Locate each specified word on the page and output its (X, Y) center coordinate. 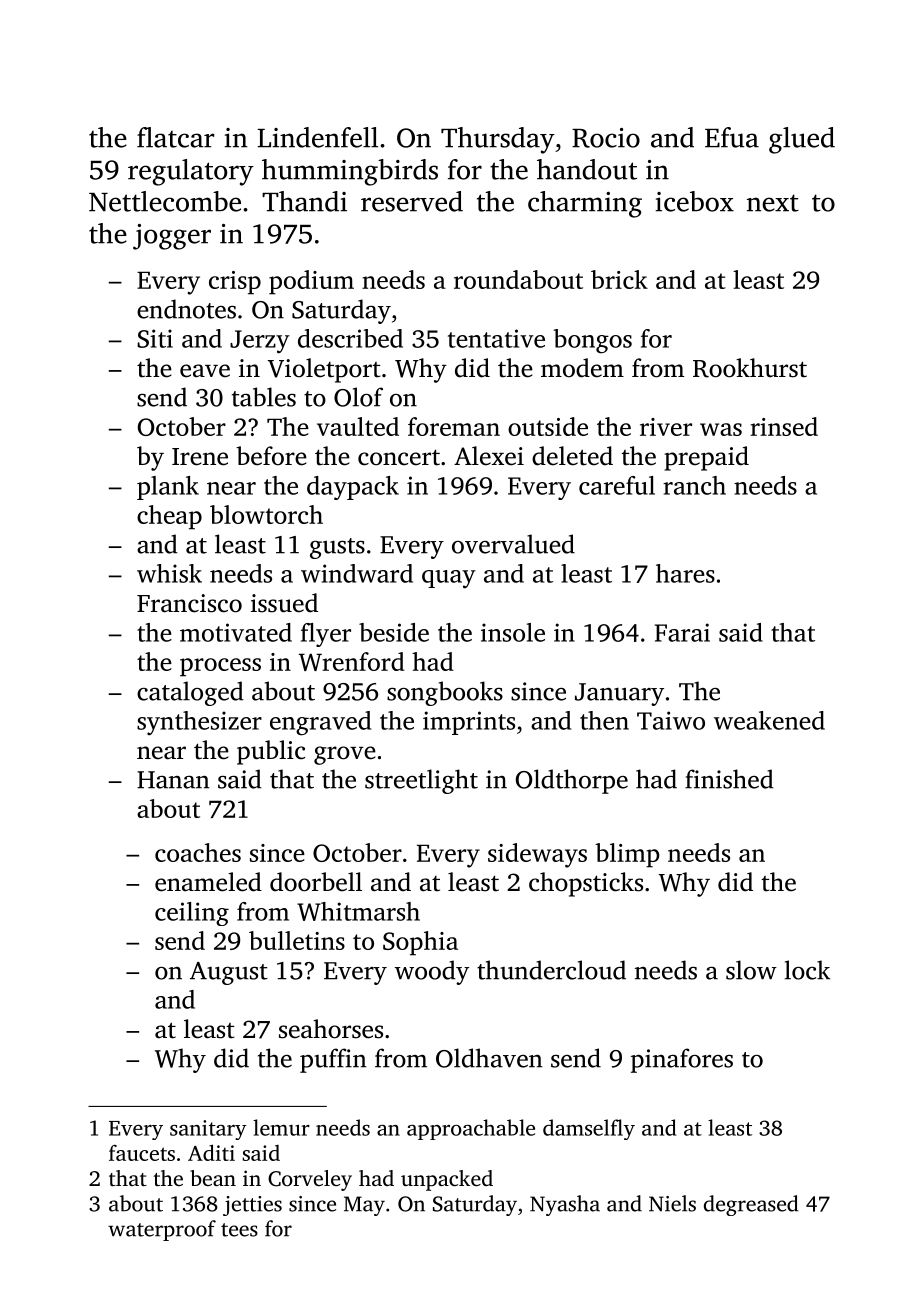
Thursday (498, 140)
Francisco (189, 603)
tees (239, 1230)
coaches (198, 852)
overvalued (513, 544)
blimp (627, 855)
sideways (537, 855)
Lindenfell (317, 137)
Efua (732, 137)
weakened (769, 720)
